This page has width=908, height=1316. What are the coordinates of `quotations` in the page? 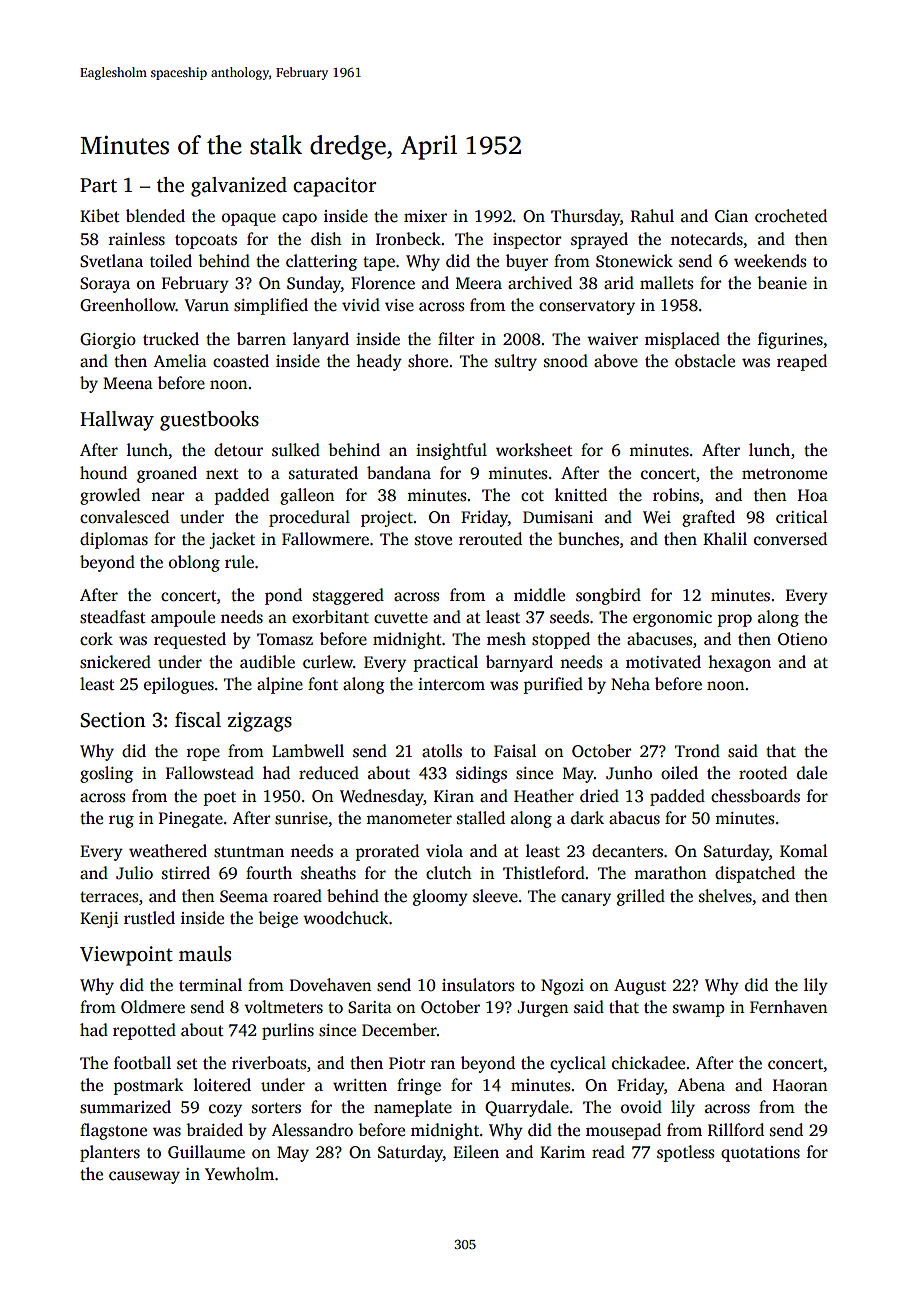 It's located at (760, 1154).
